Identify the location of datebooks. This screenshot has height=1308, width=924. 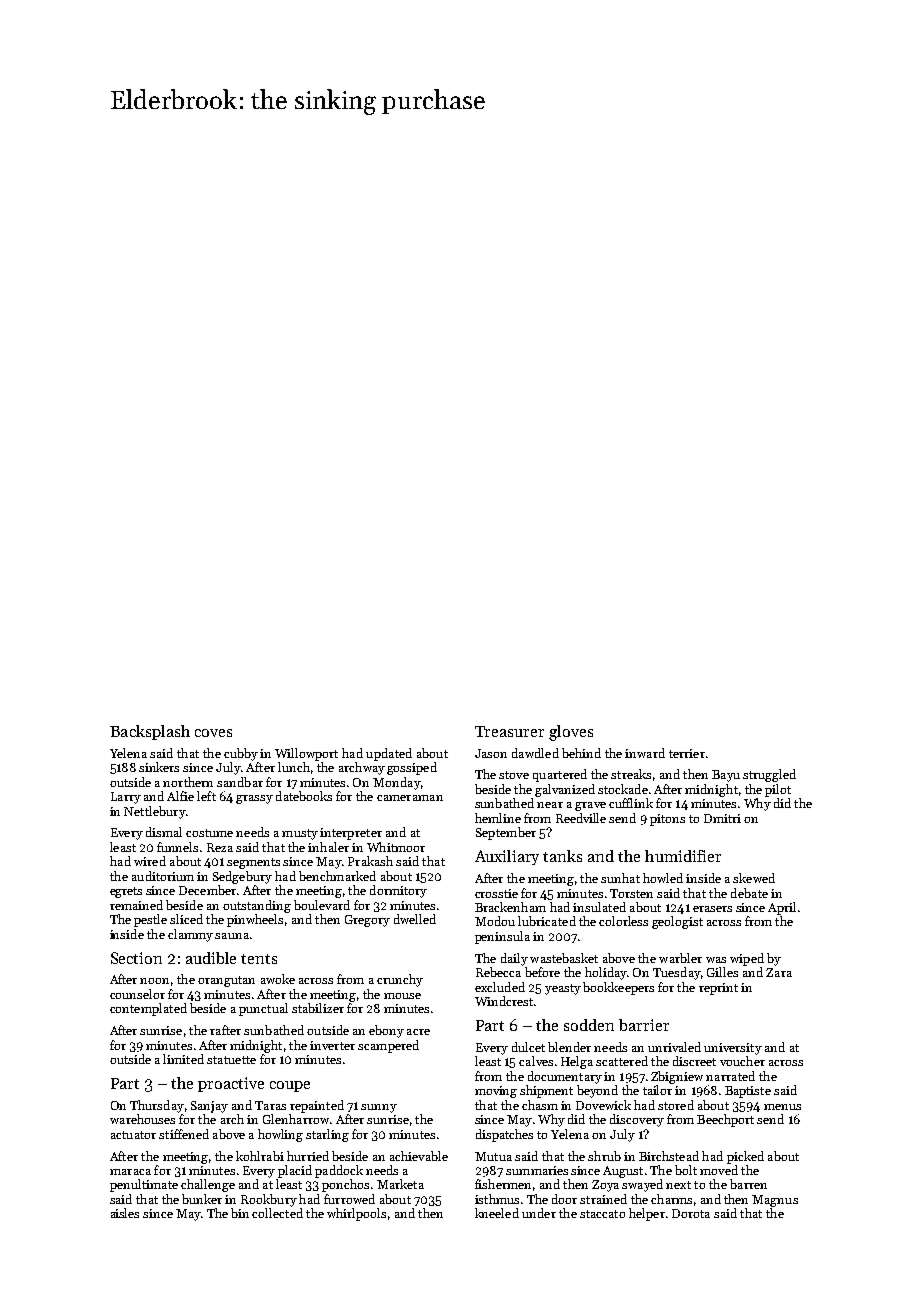
(304, 796).
